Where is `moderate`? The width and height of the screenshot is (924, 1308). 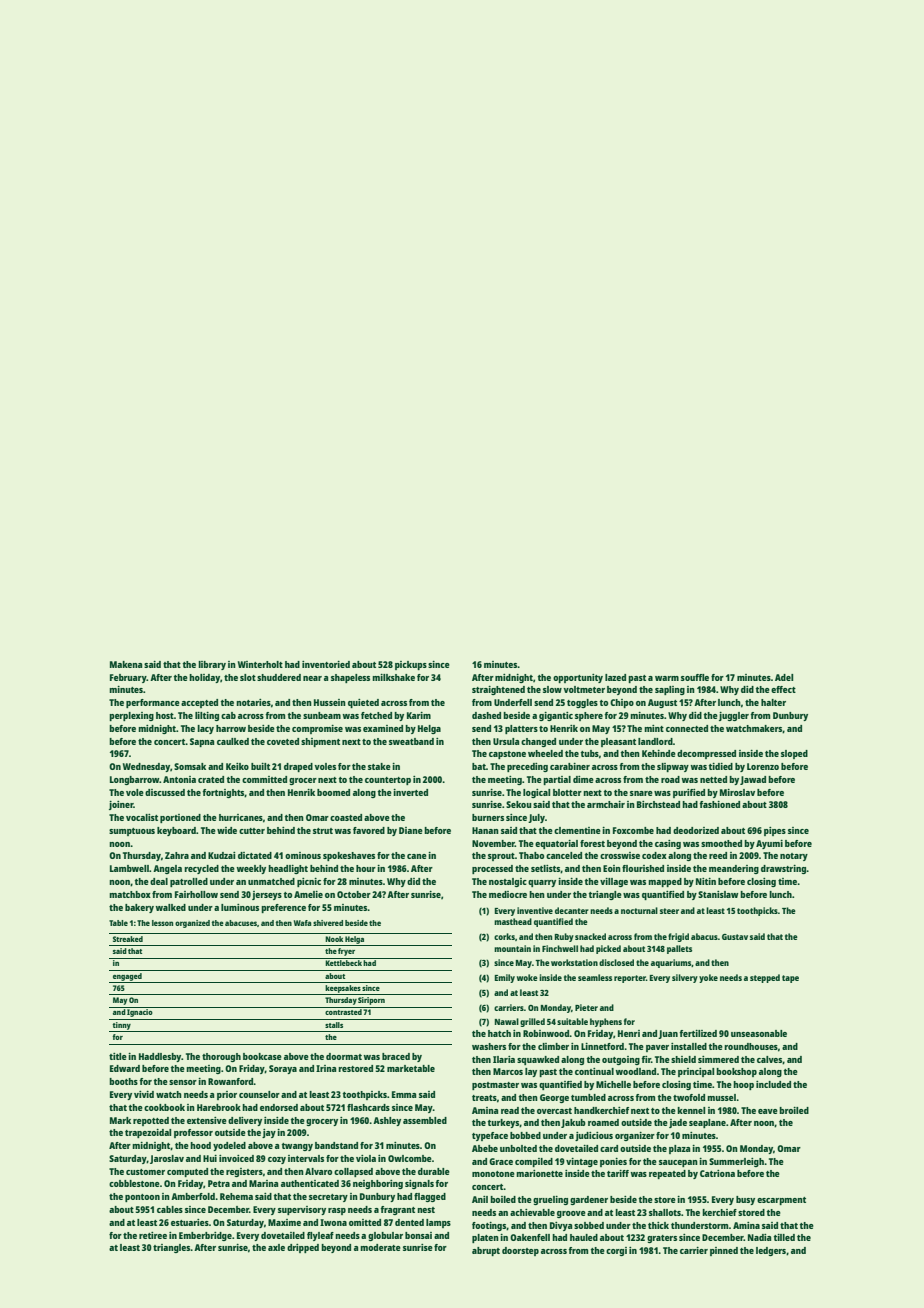
moderate is located at coordinates (380, 1247).
